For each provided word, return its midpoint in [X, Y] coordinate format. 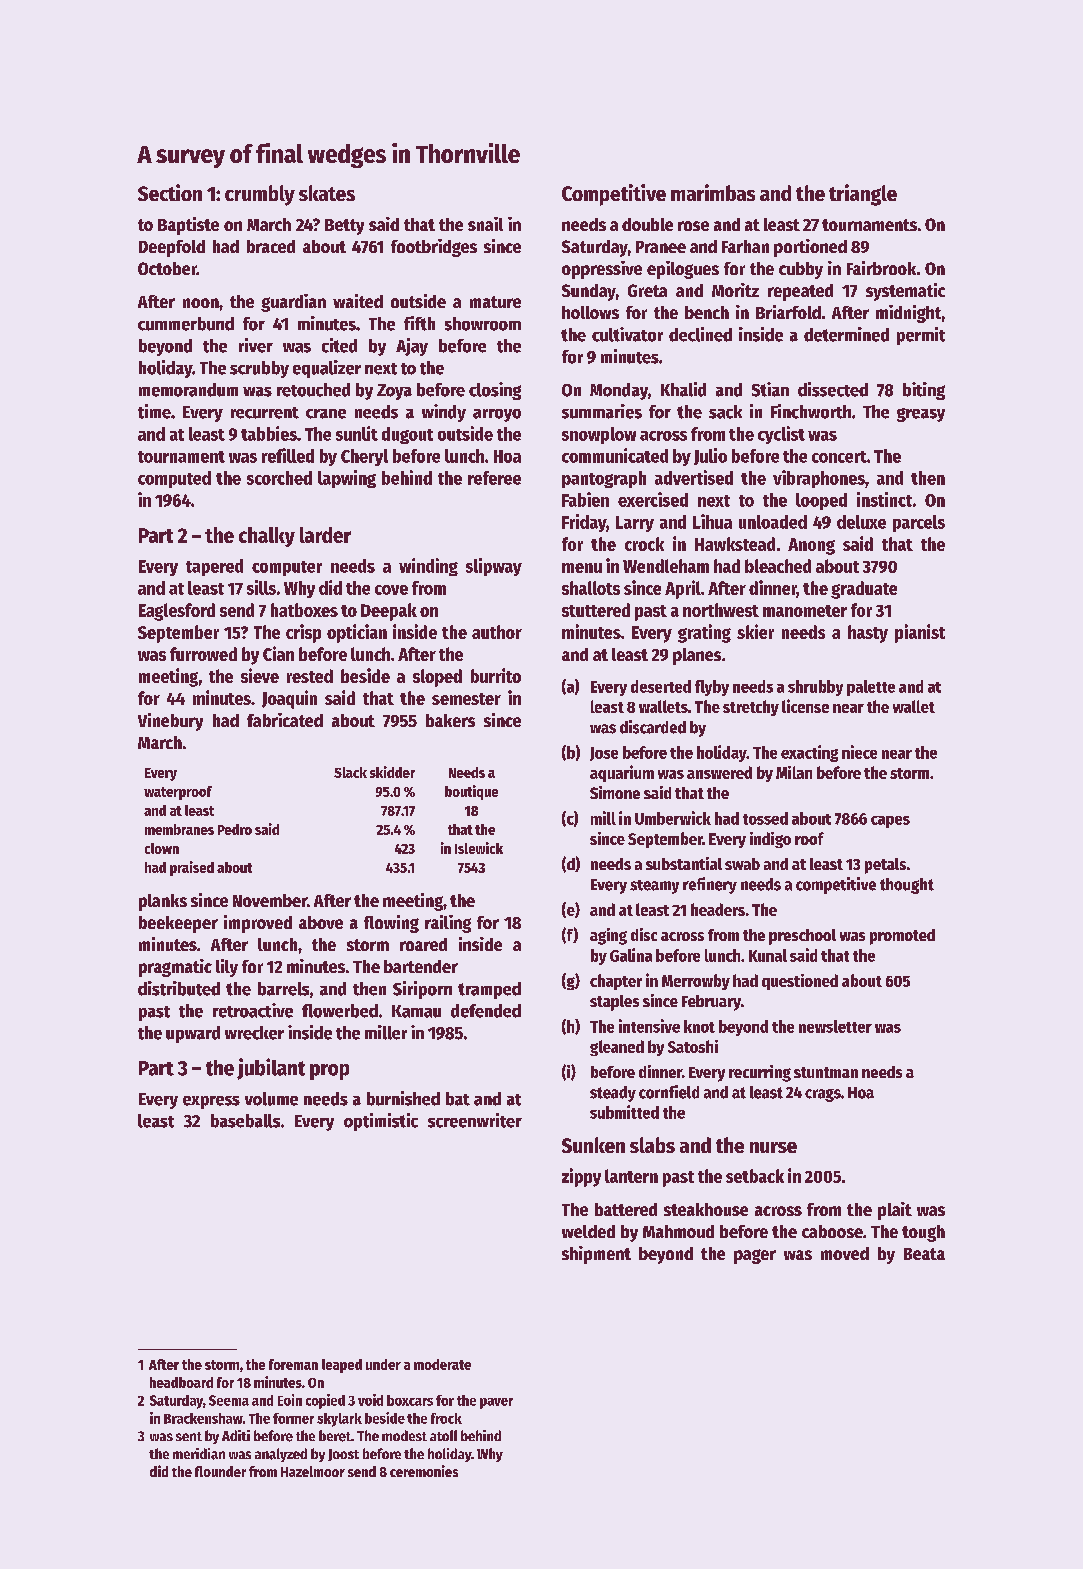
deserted [661, 686]
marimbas [713, 192]
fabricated [285, 720]
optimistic [381, 1122]
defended [486, 1011]
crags [823, 1095]
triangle [863, 195]
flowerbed [340, 1011]
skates [327, 193]
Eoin [290, 1400]
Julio [710, 456]
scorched [279, 478]
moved [845, 1253]
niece [859, 752]
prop [329, 1072]
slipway [494, 567]
